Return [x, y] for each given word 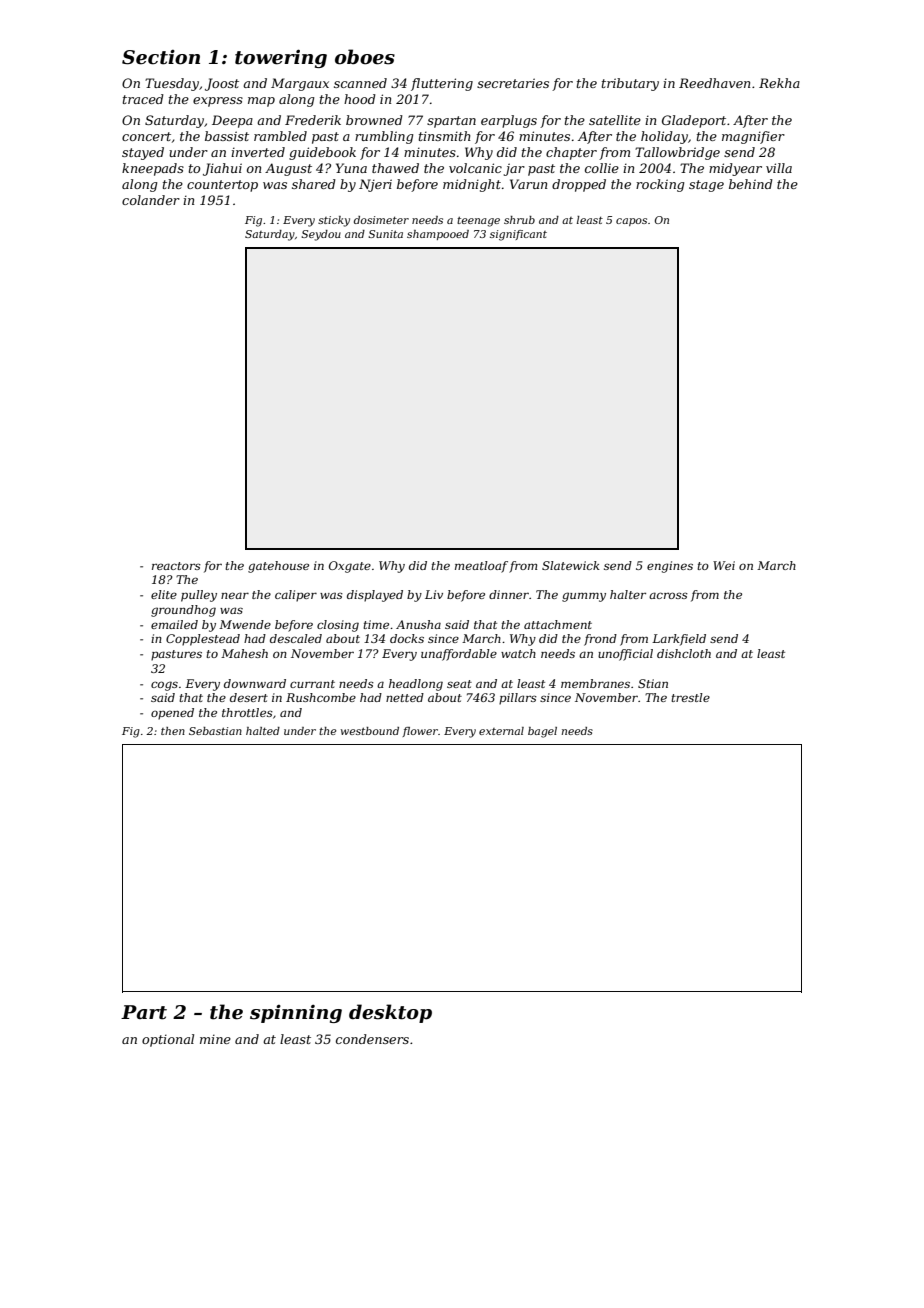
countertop [222, 186]
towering [281, 58]
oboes [365, 57]
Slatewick [571, 565]
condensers [372, 1039]
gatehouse [278, 567]
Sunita [385, 234]
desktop [390, 1013]
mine [215, 1039]
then [173, 731]
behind [751, 184]
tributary [630, 84]
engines [670, 567]
